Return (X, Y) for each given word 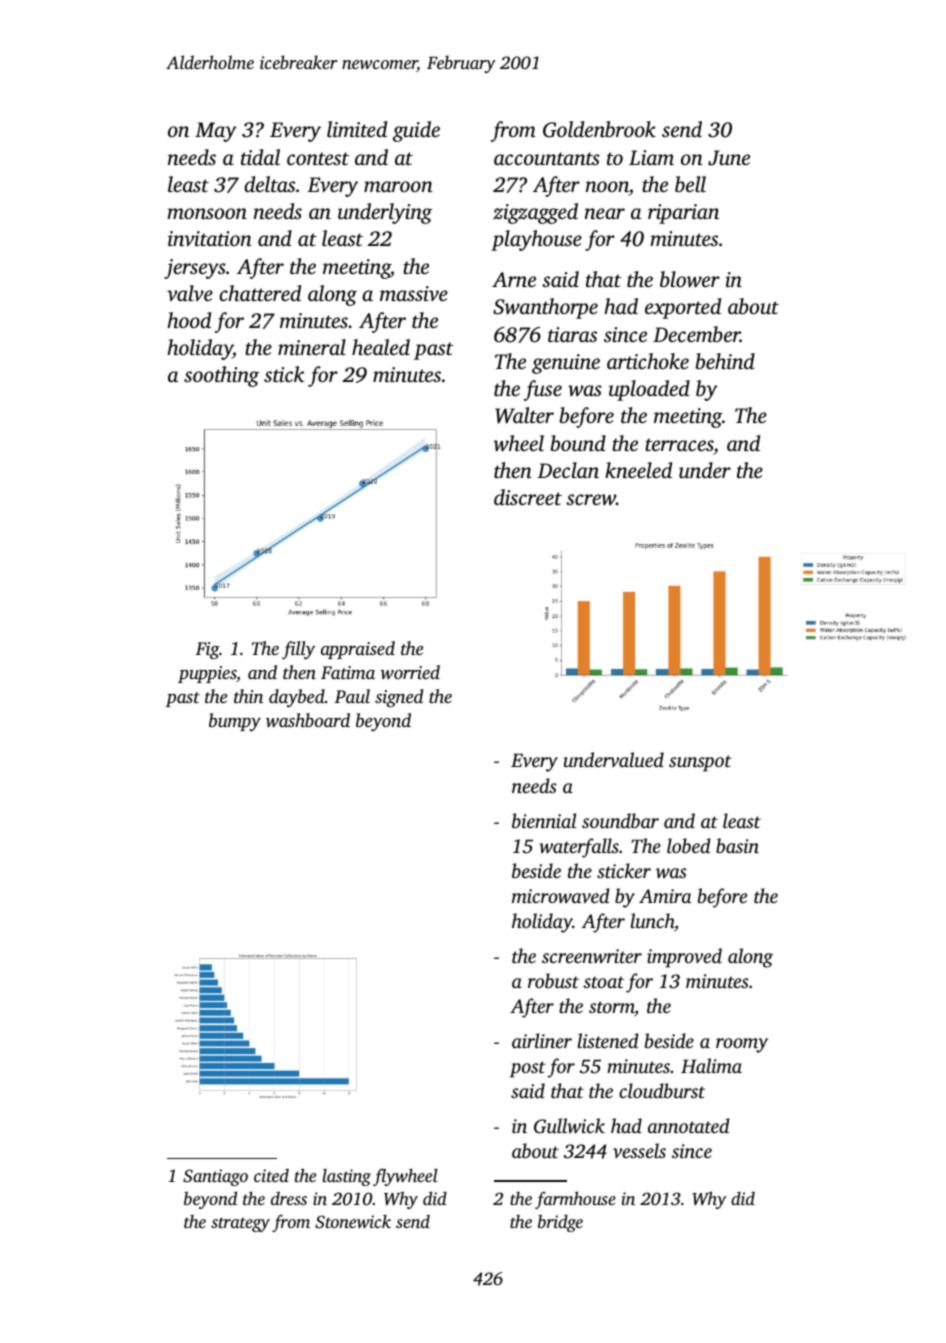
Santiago (215, 1177)
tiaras (572, 334)
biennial (544, 820)
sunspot (700, 763)
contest (318, 158)
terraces (679, 444)
